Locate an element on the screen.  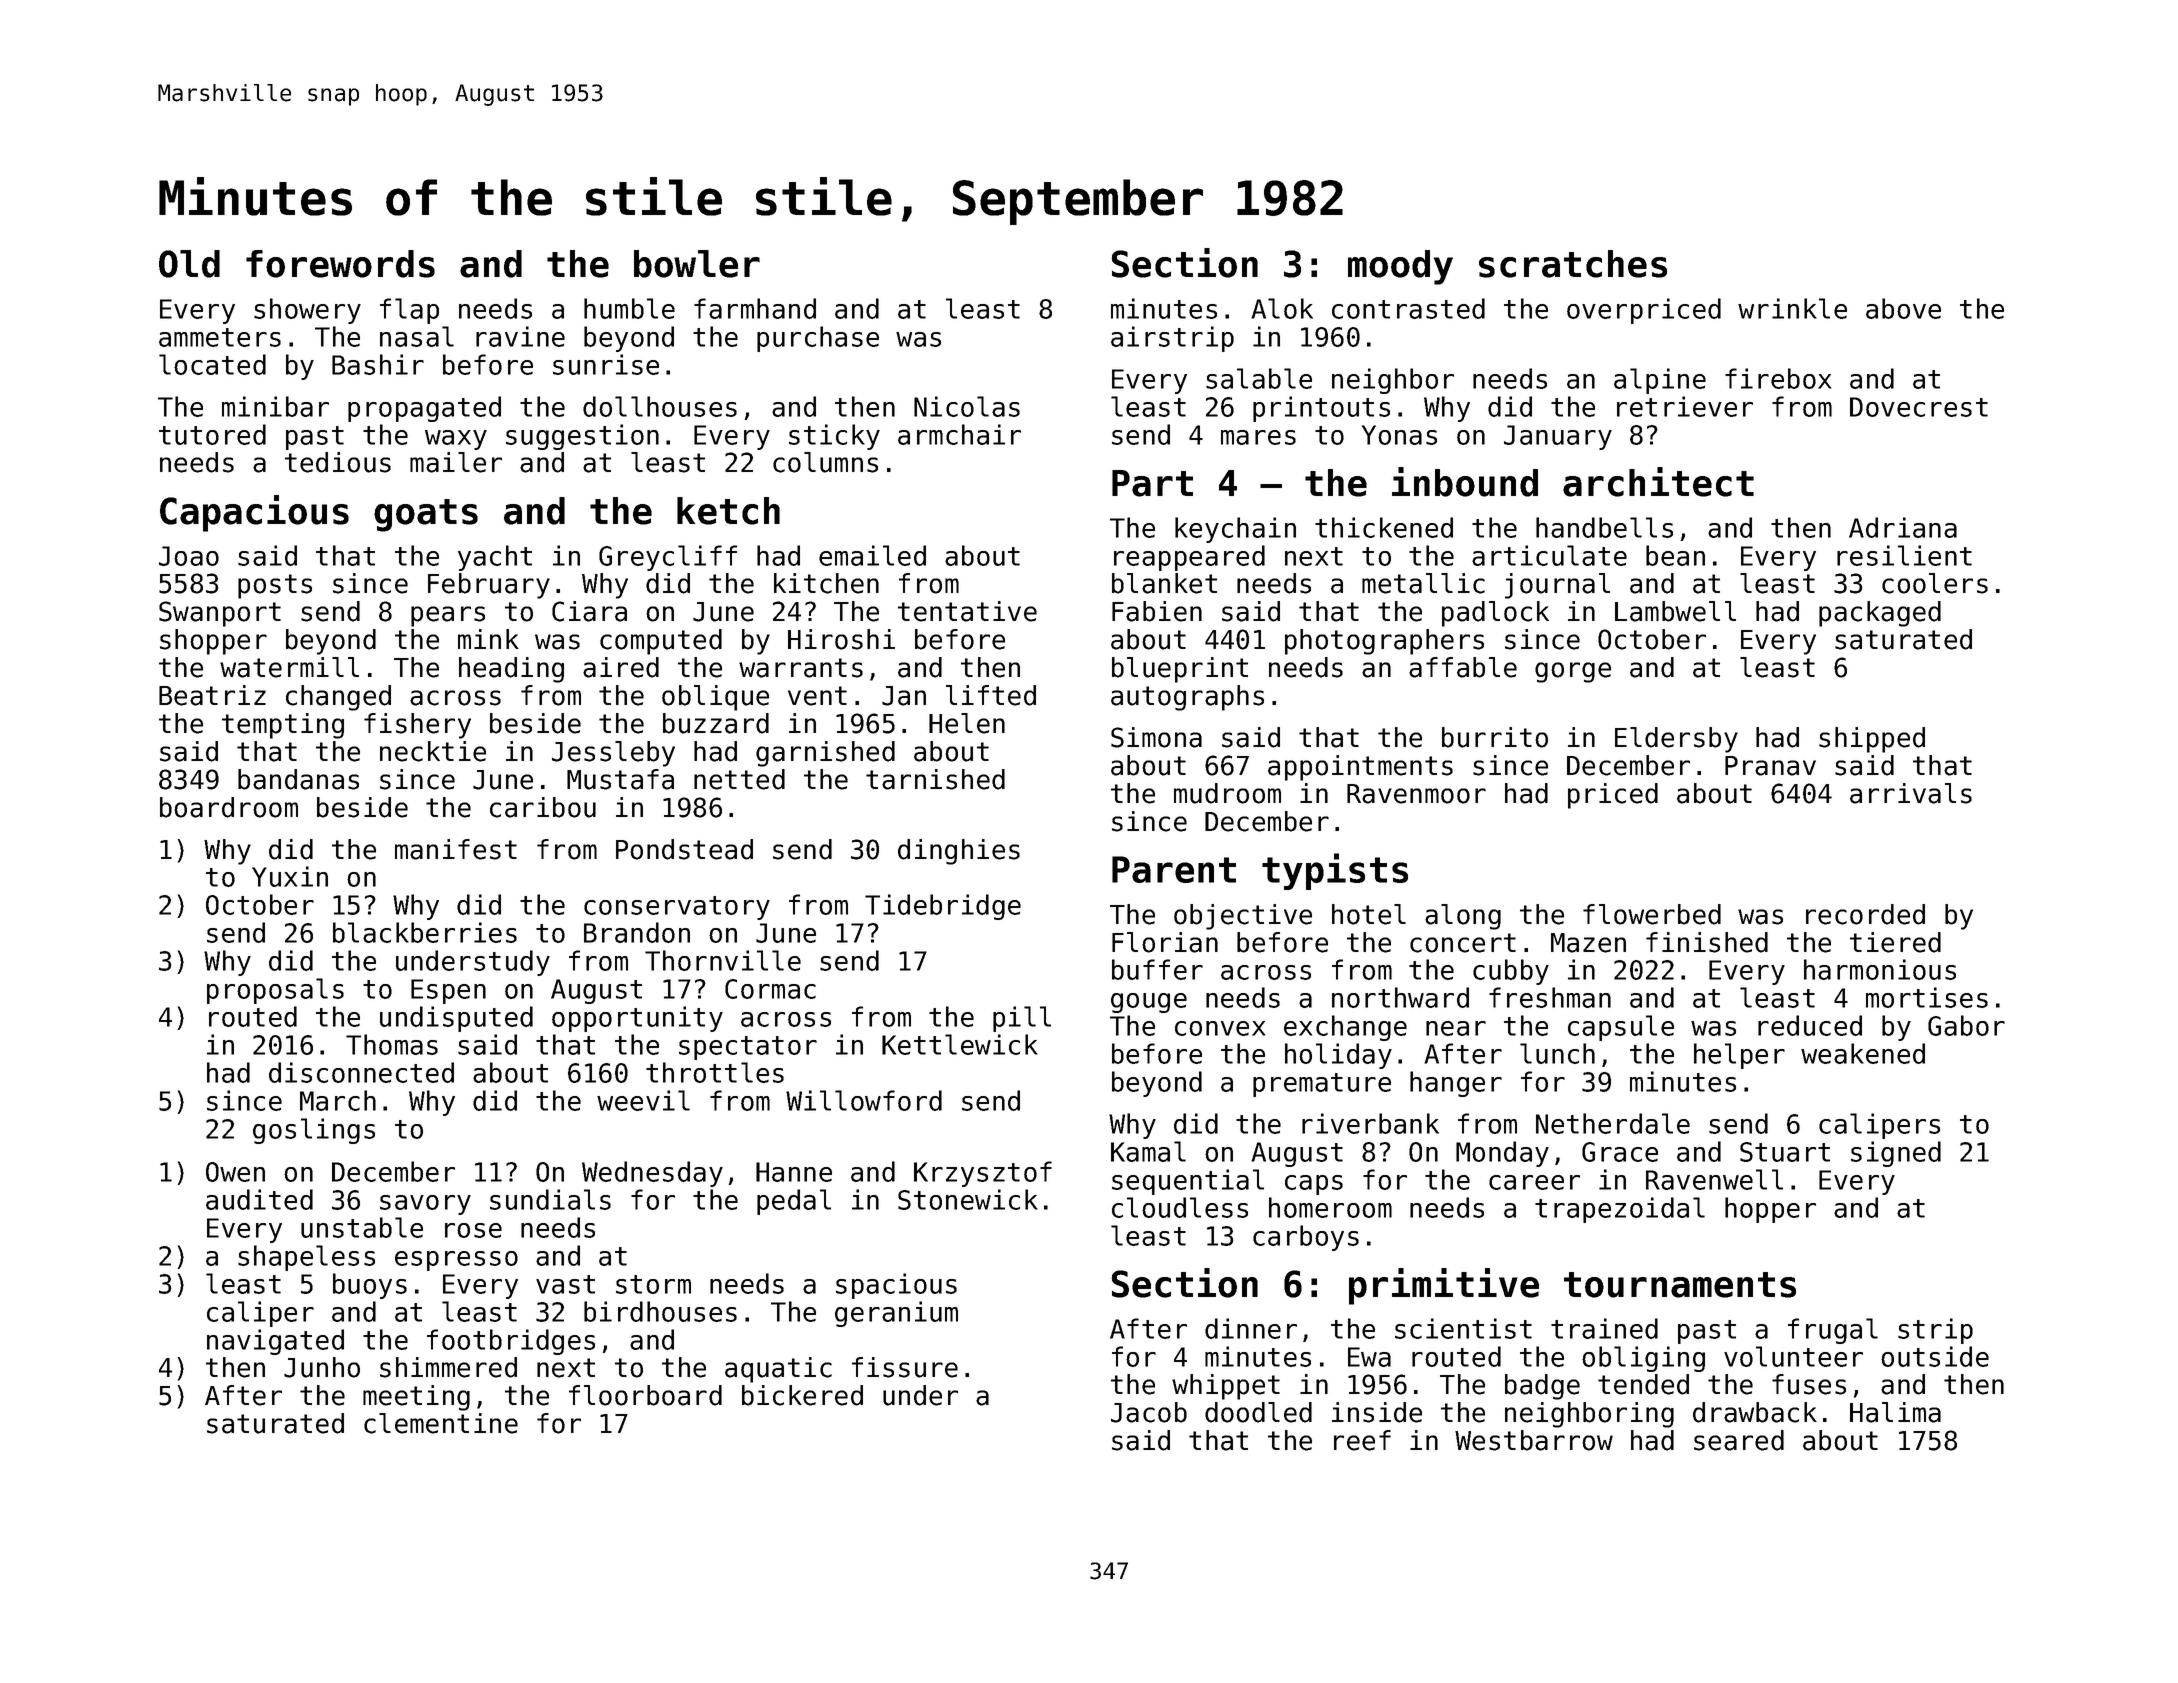
moody is located at coordinates (1400, 267).
